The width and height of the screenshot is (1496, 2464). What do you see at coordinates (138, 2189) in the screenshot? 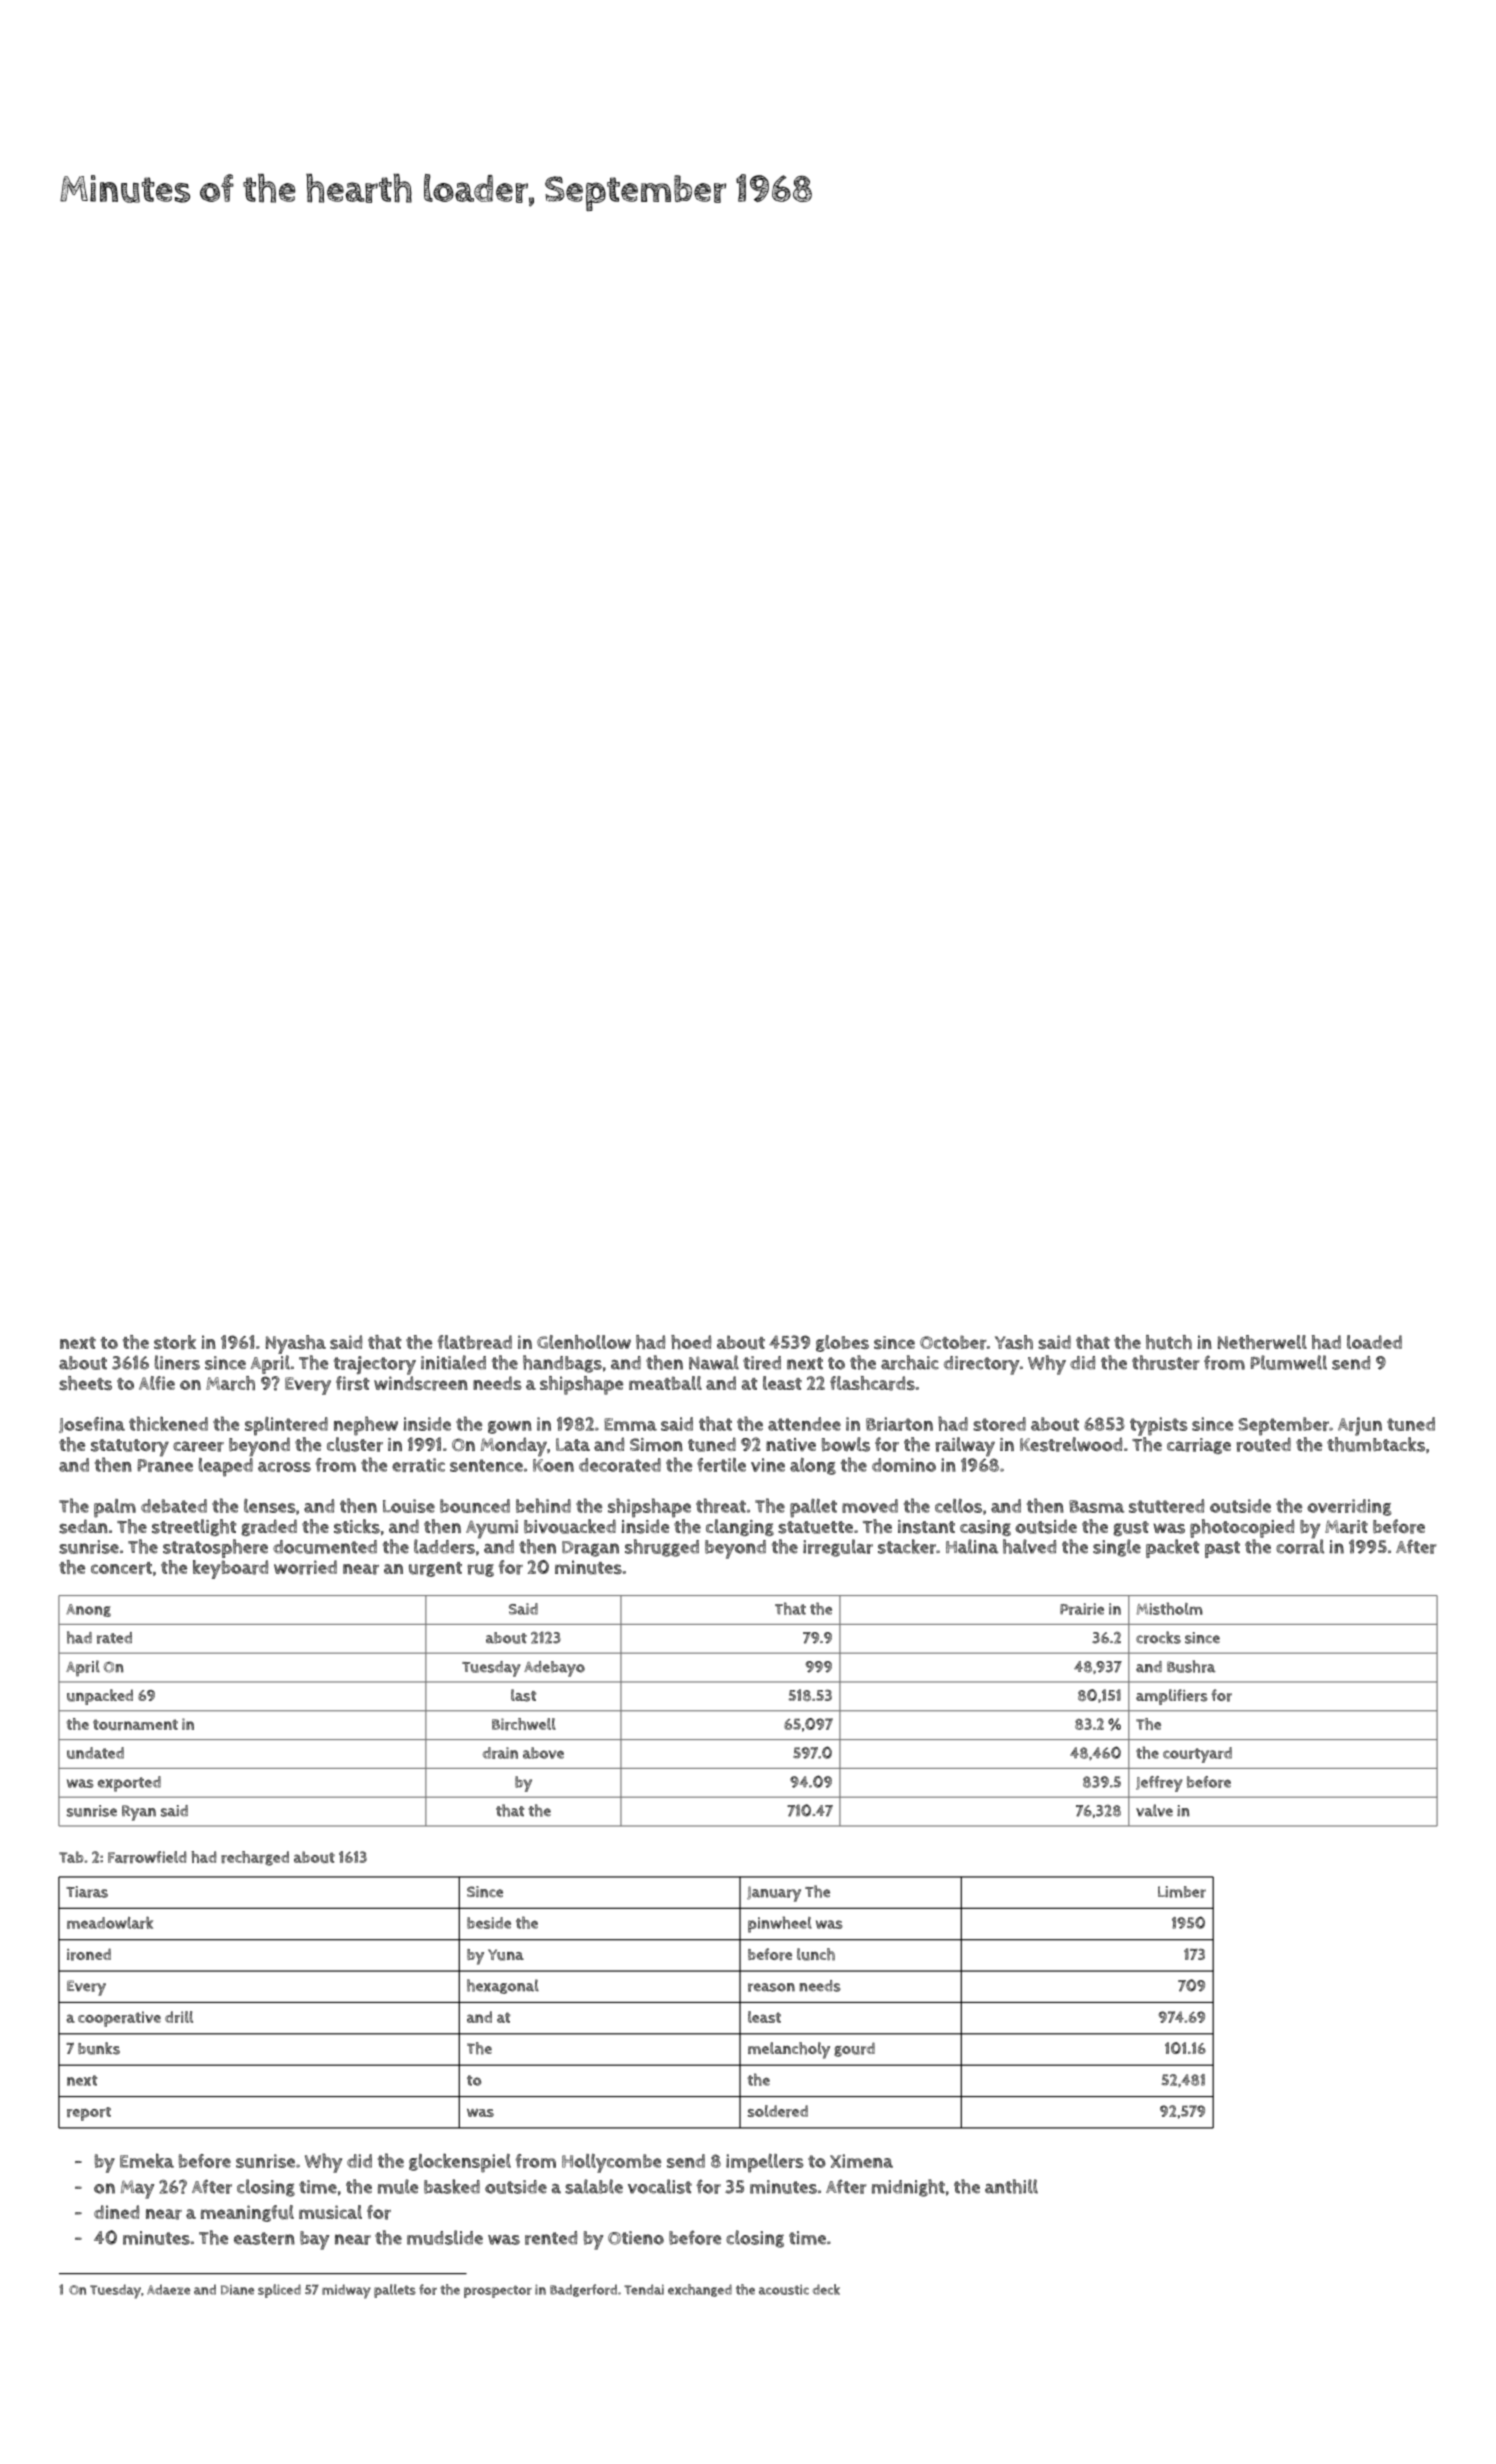
I see `May` at bounding box center [138, 2189].
